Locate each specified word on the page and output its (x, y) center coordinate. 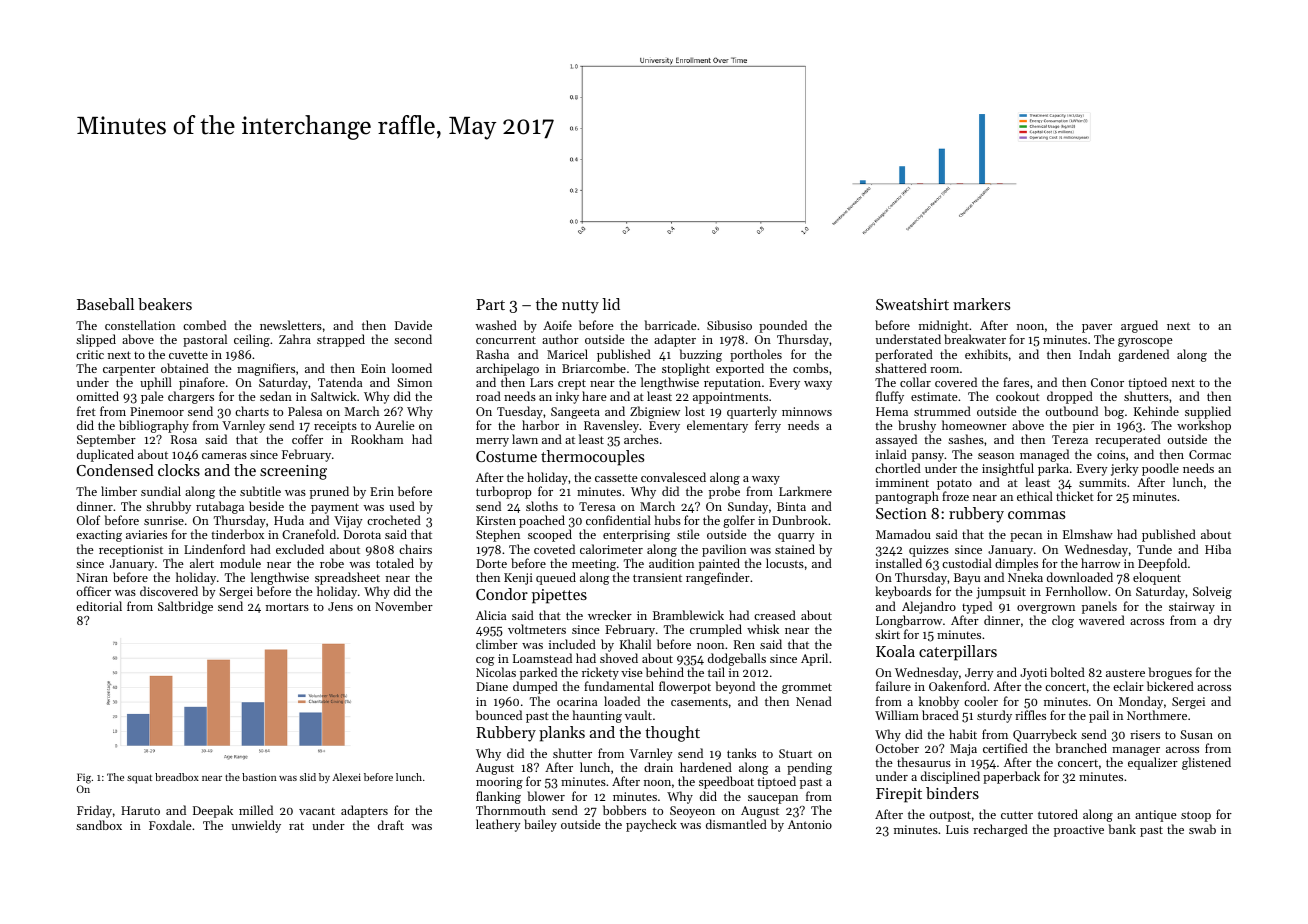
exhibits (986, 354)
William (897, 715)
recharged (1000, 830)
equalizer (1153, 763)
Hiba (1218, 549)
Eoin (373, 368)
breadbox (177, 777)
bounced (499, 715)
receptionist (131, 551)
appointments (730, 398)
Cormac (1210, 454)
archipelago (507, 369)
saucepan (773, 799)
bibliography (154, 426)
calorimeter (611, 549)
